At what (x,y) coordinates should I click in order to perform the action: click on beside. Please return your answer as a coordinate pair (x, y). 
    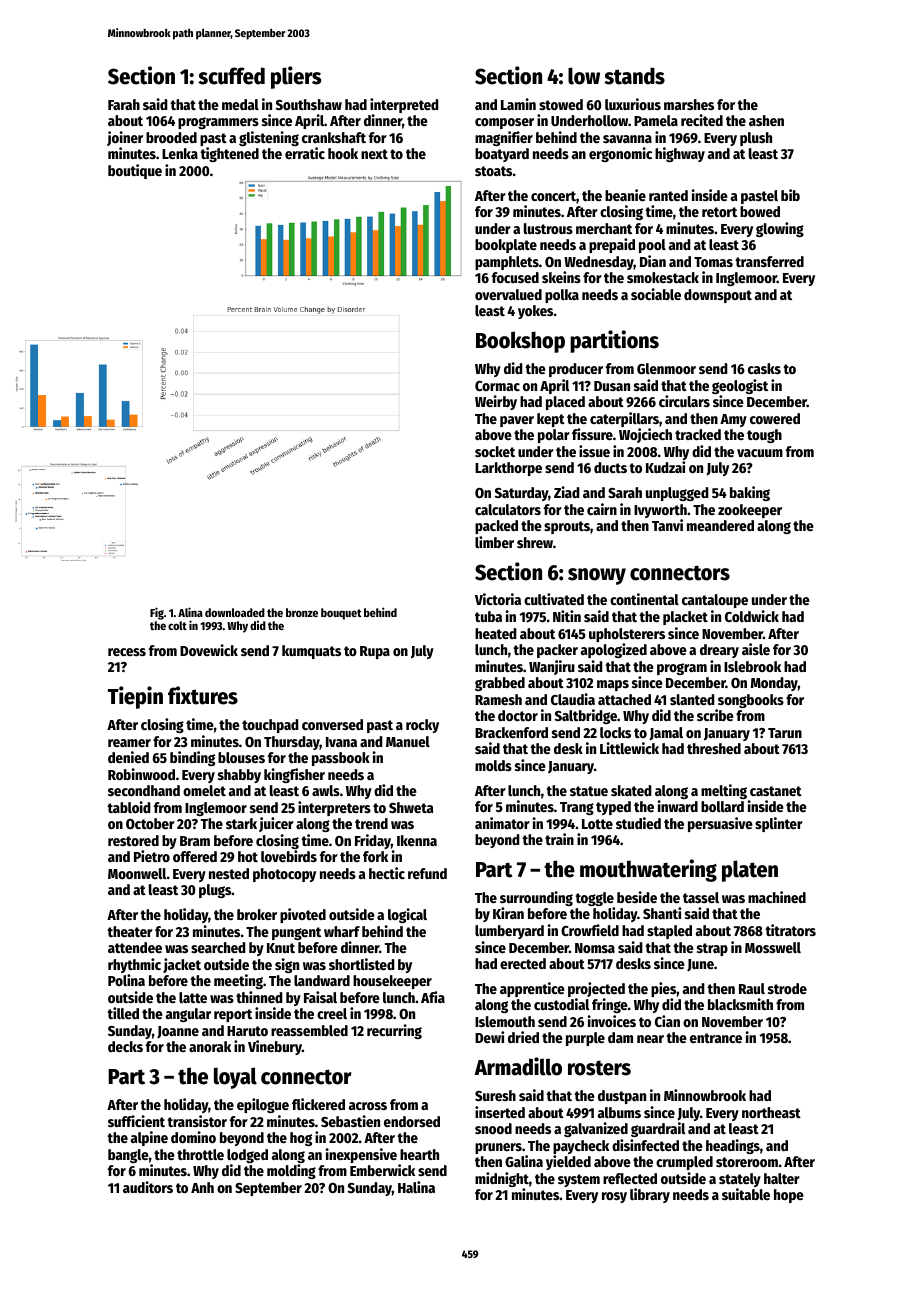
    Looking at the image, I should click on (637, 897).
